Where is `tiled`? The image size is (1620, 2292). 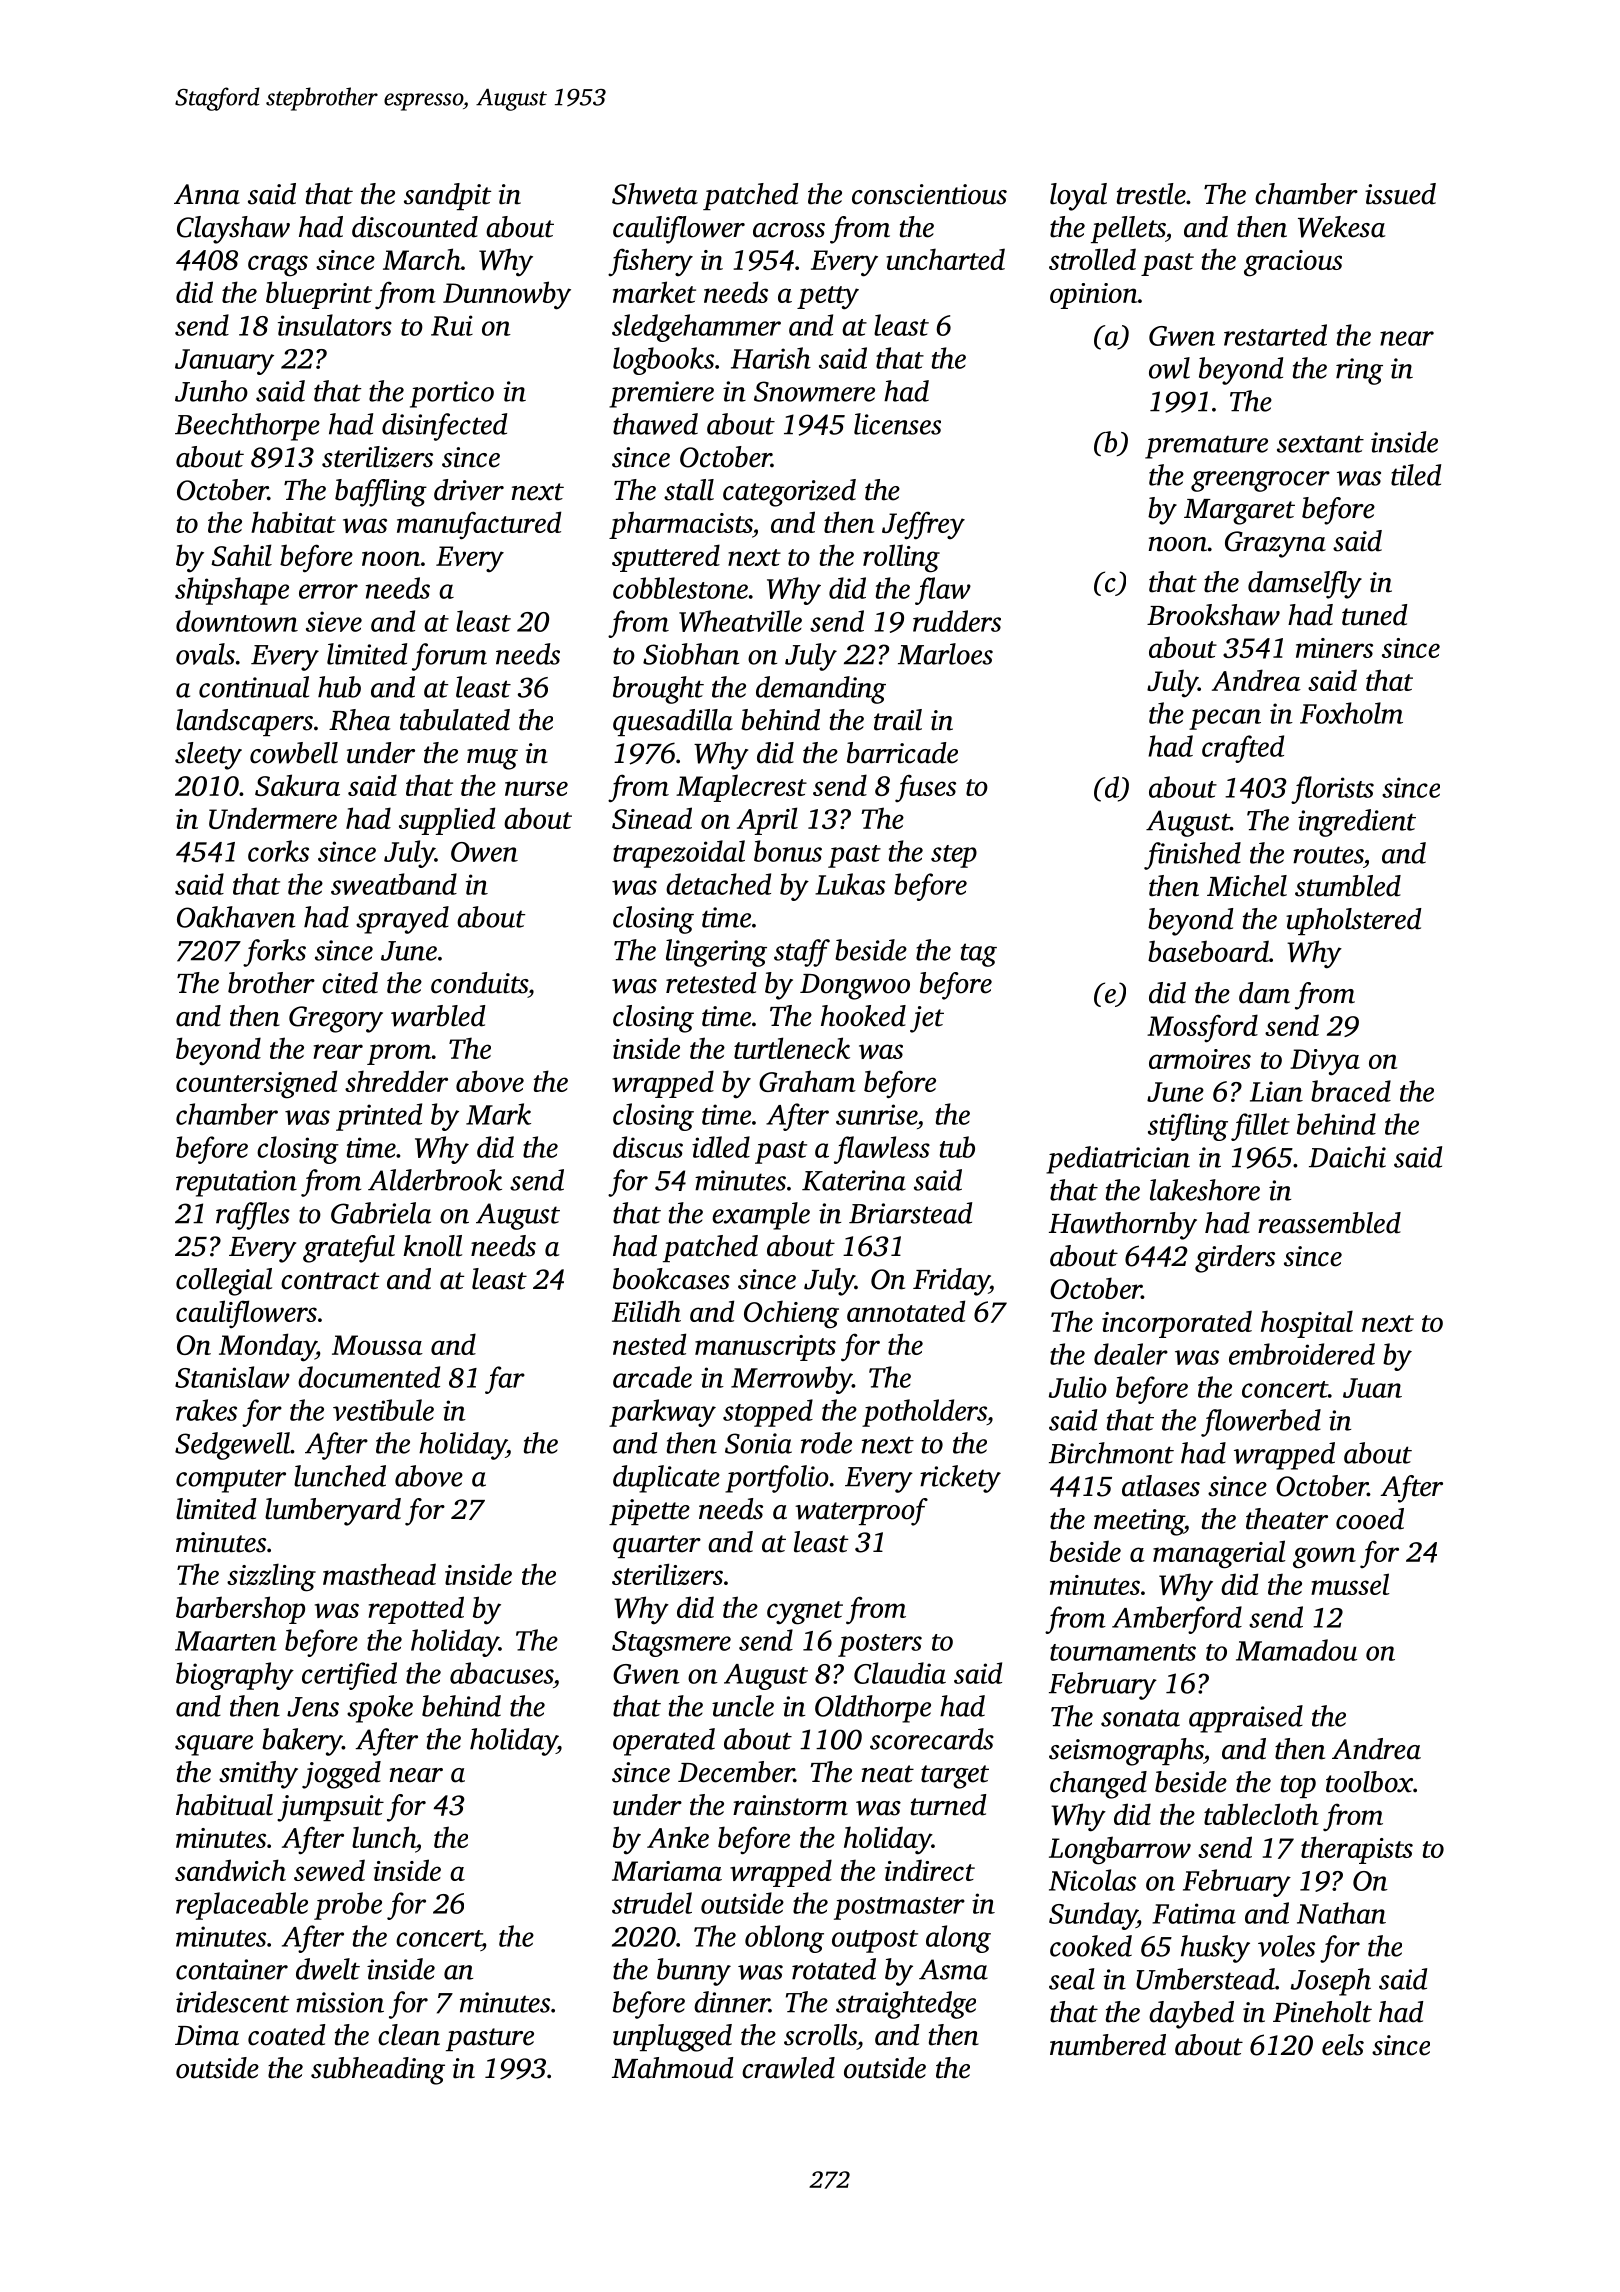 tiled is located at coordinates (1416, 475).
